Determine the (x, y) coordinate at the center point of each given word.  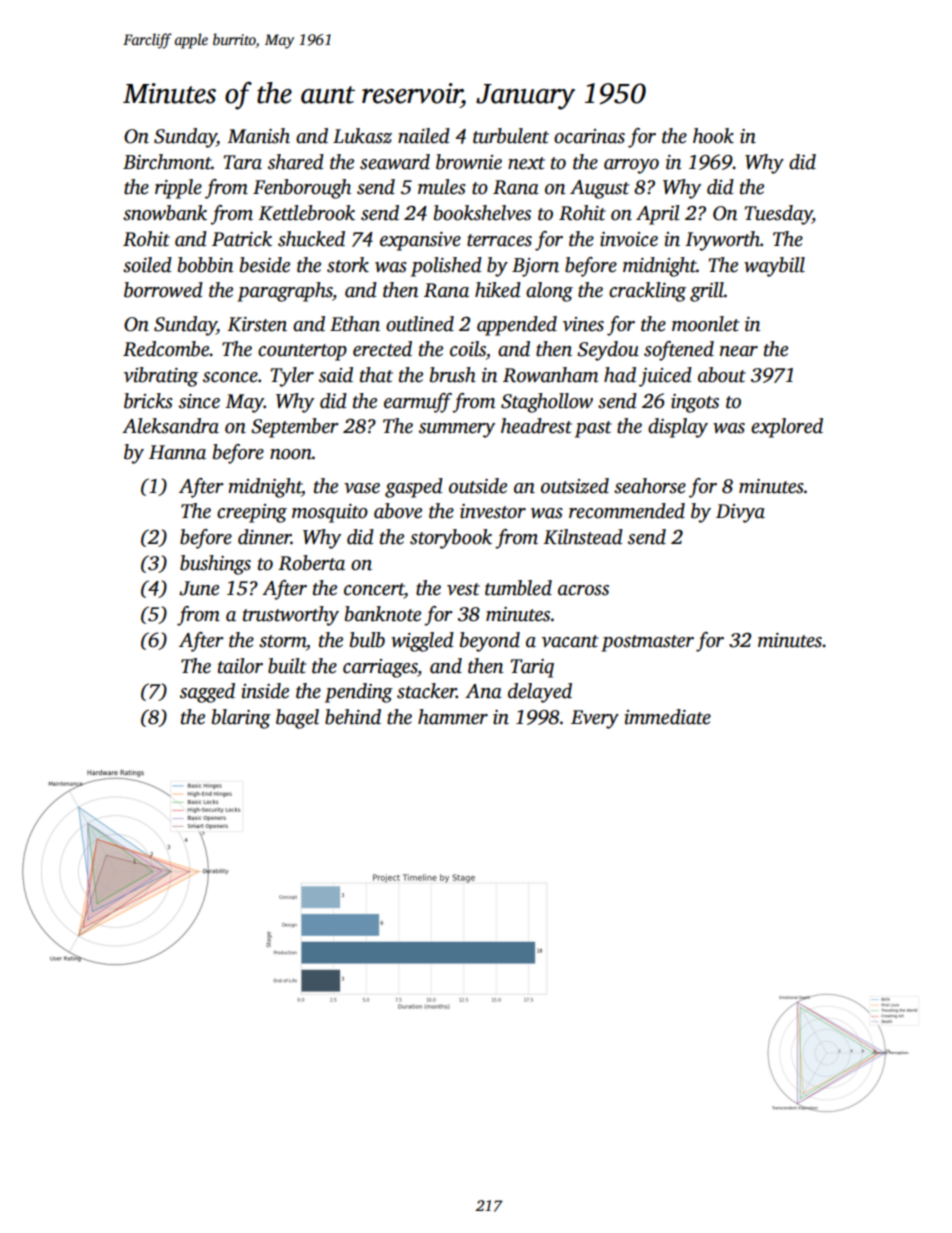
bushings (215, 565)
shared (296, 162)
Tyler (292, 377)
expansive (420, 241)
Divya (740, 513)
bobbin (206, 265)
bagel (297, 719)
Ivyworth (722, 241)
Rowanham (550, 375)
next (526, 163)
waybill (774, 267)
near (739, 351)
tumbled (518, 588)
